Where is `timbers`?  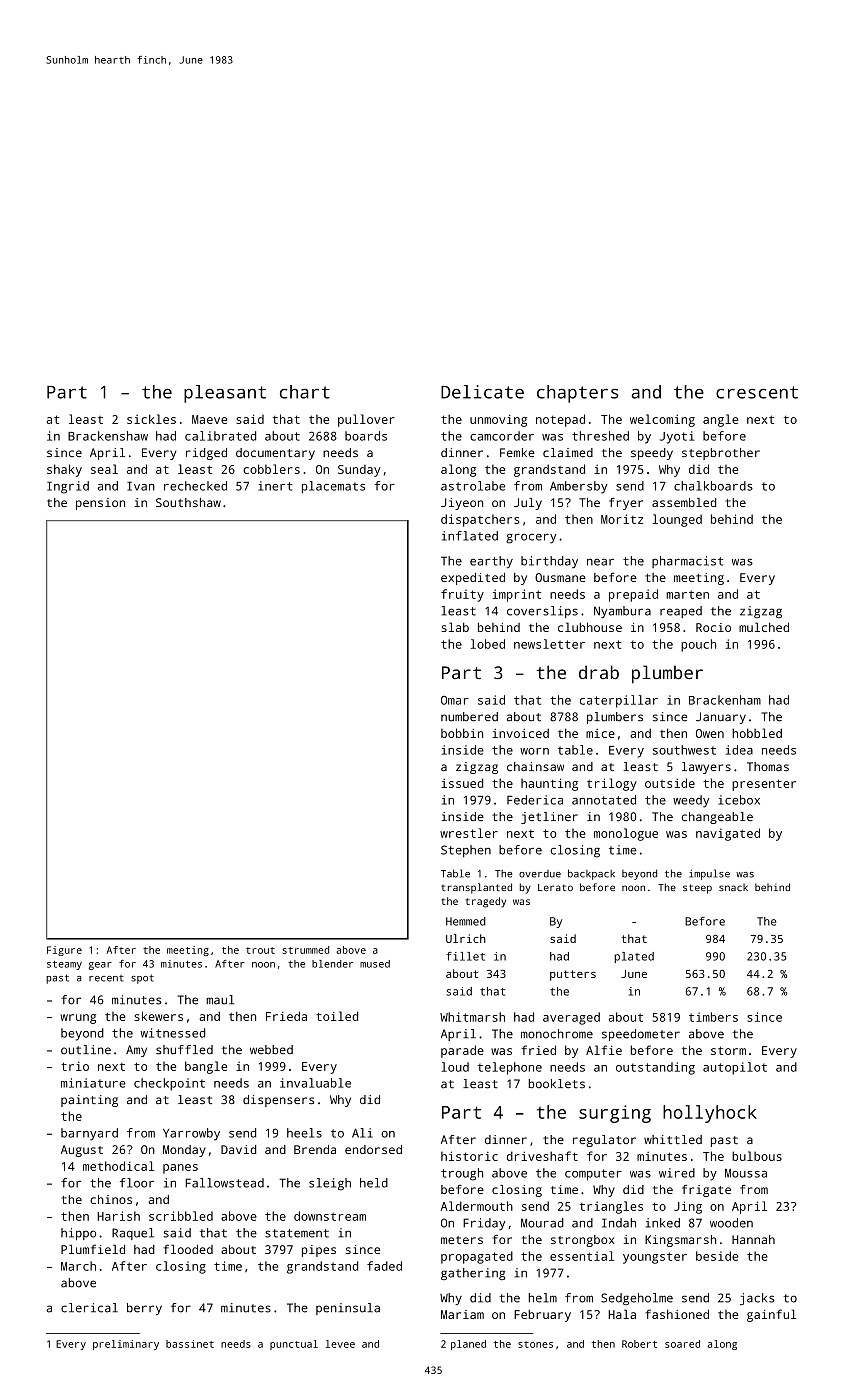 timbers is located at coordinates (713, 1017).
